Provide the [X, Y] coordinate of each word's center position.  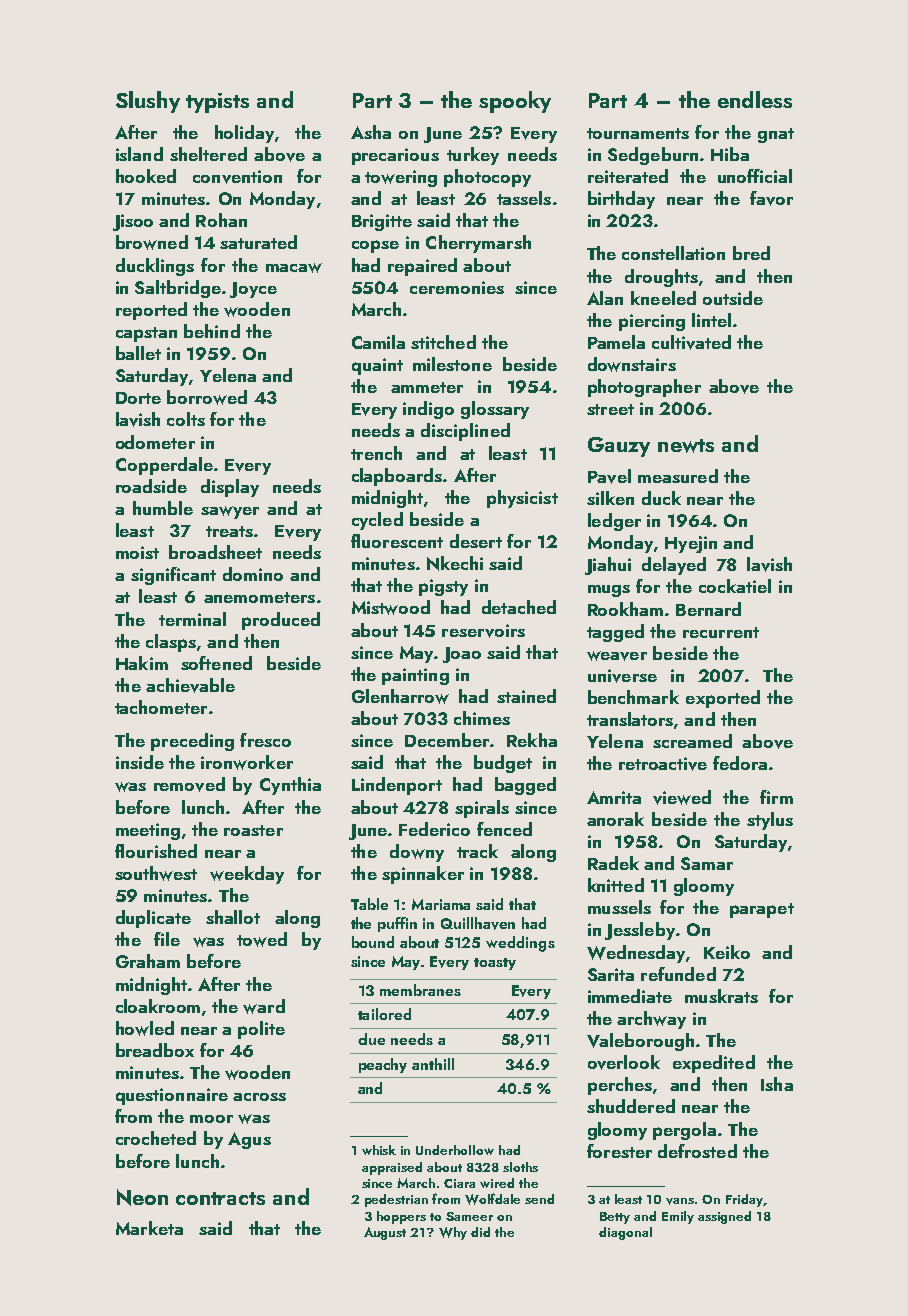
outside [733, 298]
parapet [762, 910]
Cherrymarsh [478, 244]
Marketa [149, 1228]
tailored [384, 1014]
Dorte [138, 398]
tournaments [638, 133]
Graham [148, 961]
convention [237, 177]
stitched [443, 342]
